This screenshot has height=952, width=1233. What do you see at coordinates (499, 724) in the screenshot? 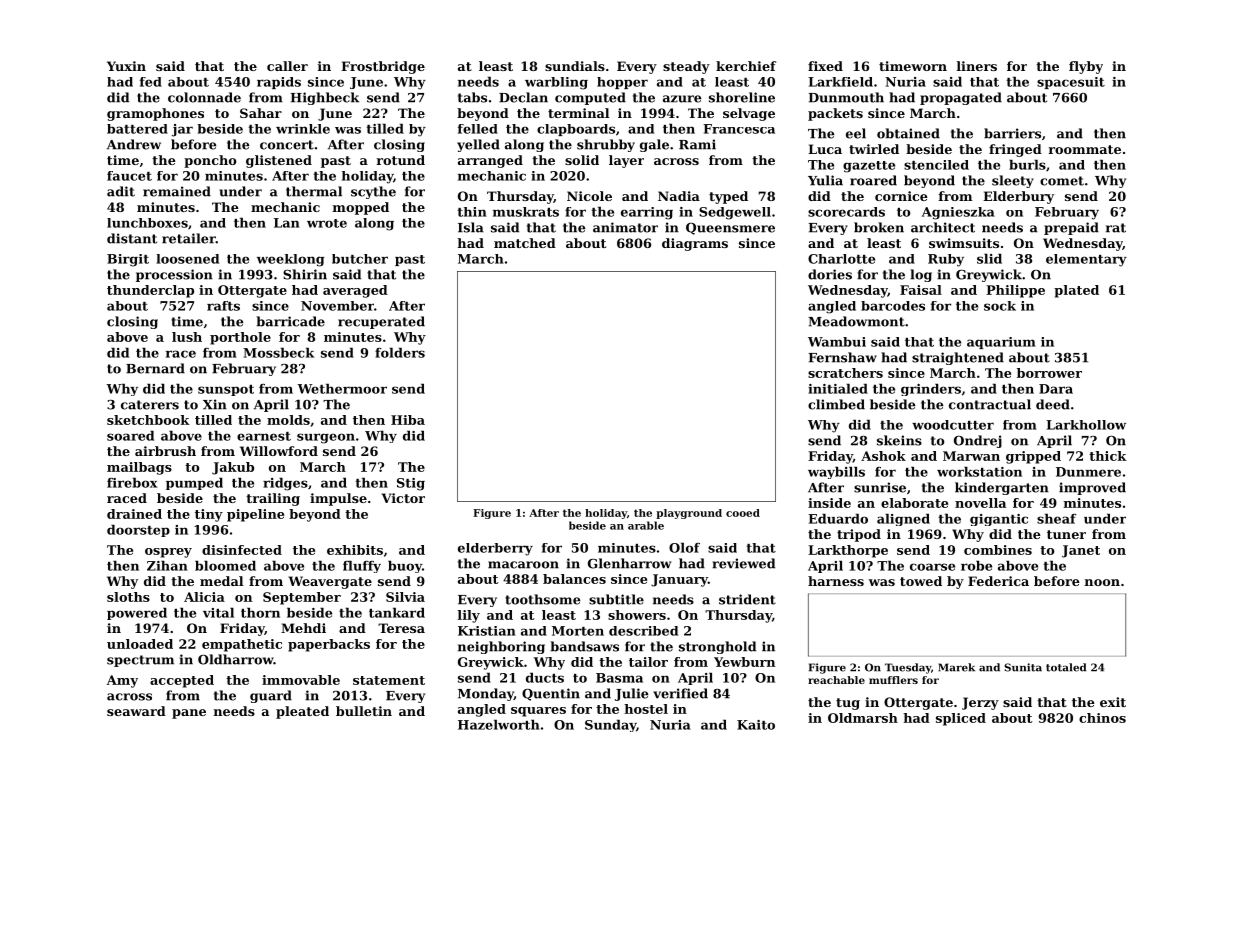
I see `Hazelworth` at bounding box center [499, 724].
